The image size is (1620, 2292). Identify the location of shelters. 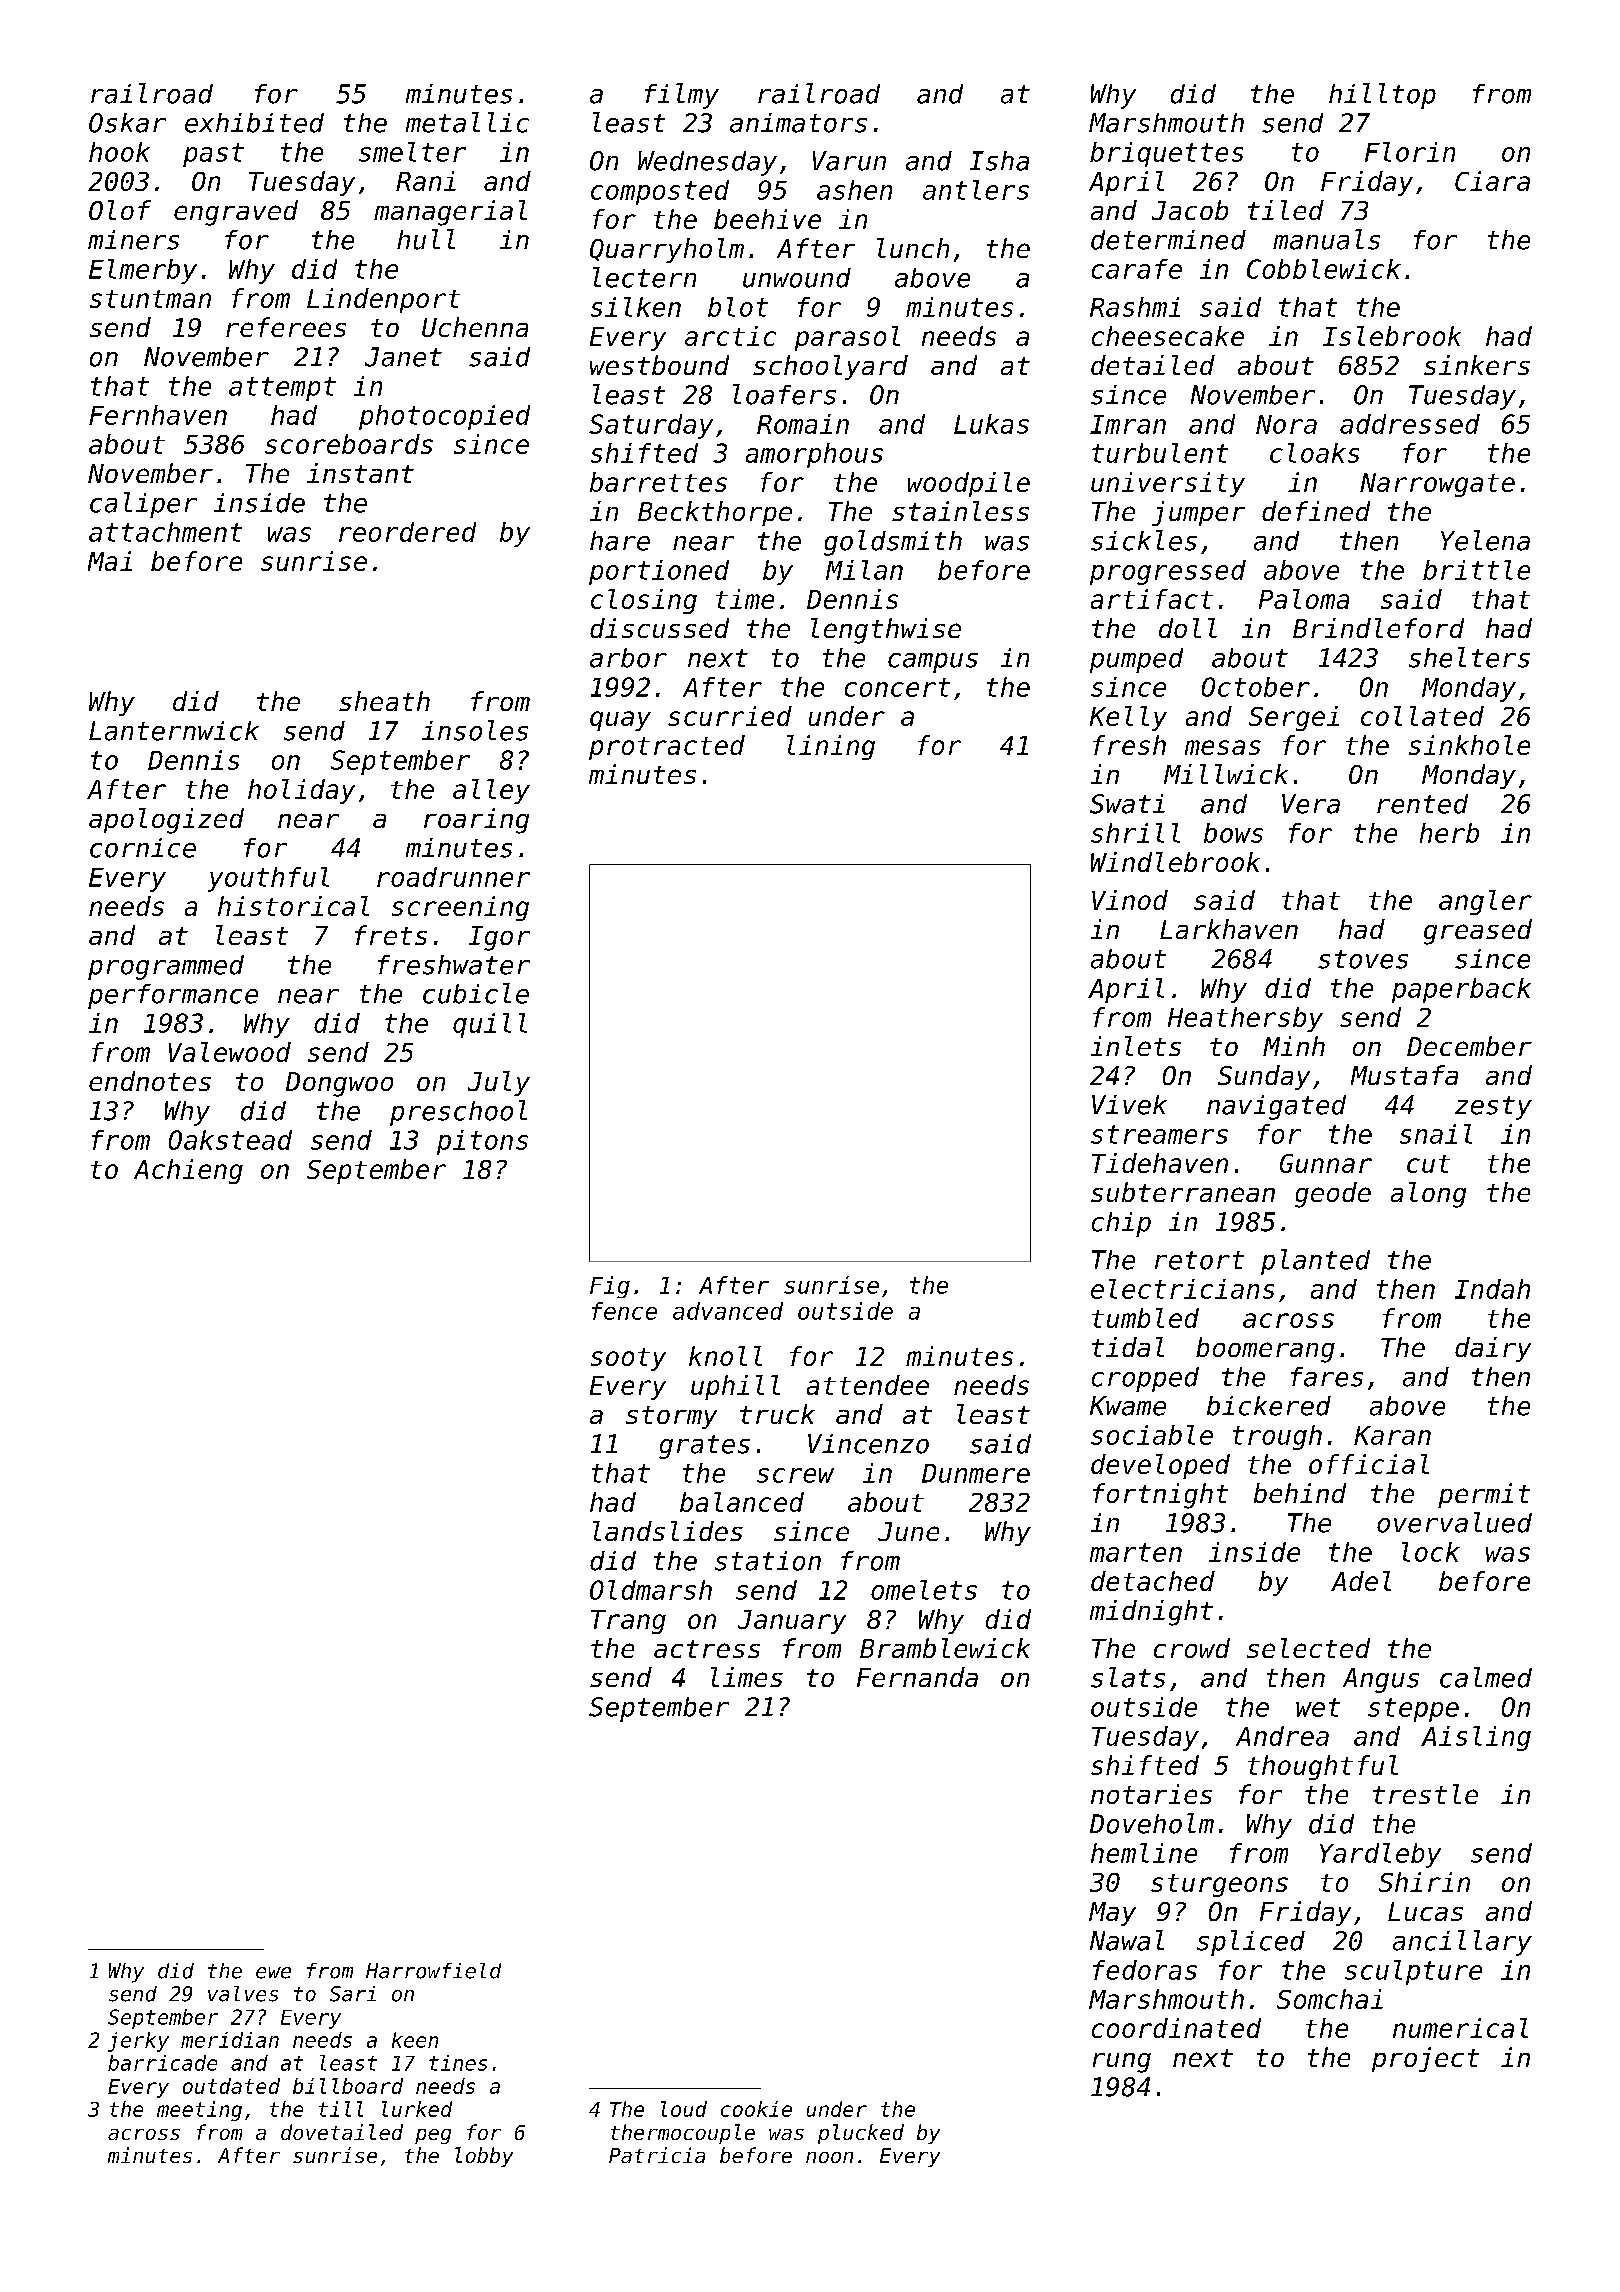
(1469, 657).
